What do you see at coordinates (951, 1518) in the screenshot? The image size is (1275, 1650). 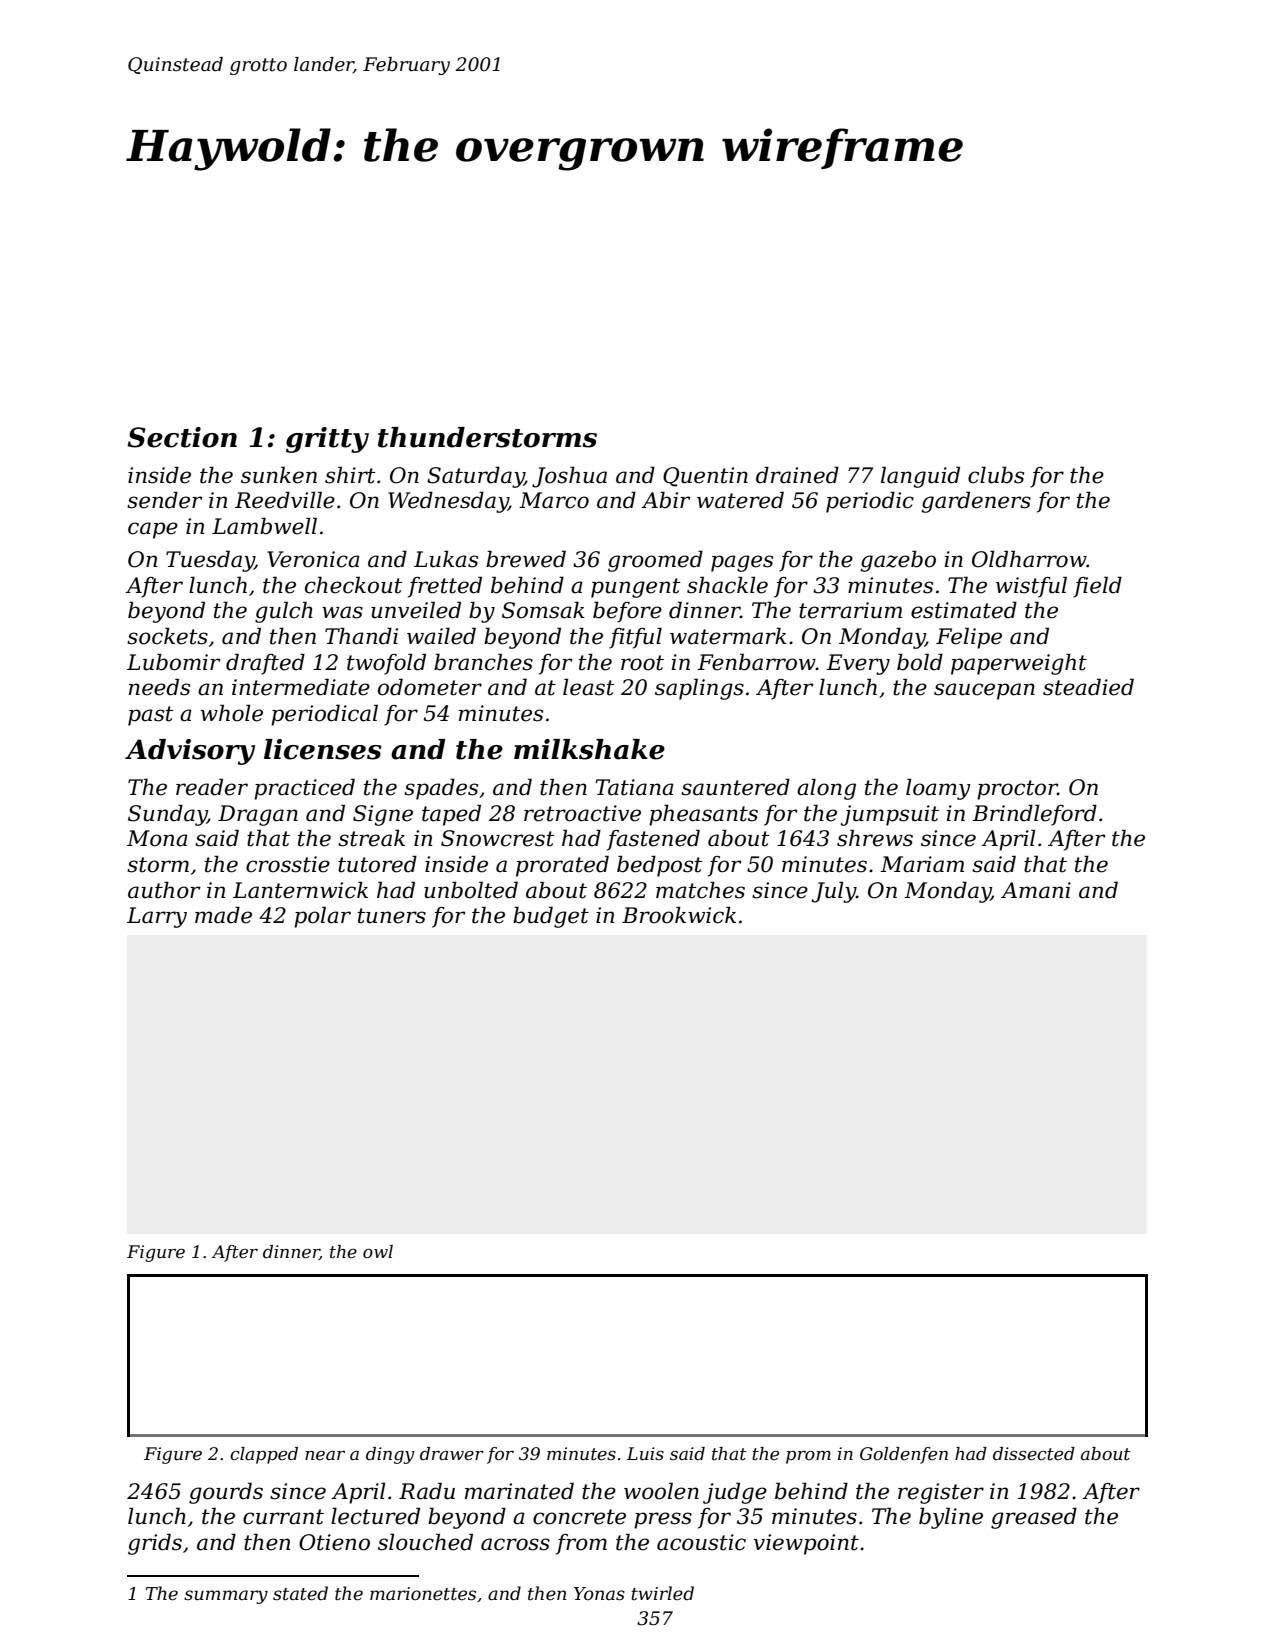 I see `byline` at bounding box center [951, 1518].
